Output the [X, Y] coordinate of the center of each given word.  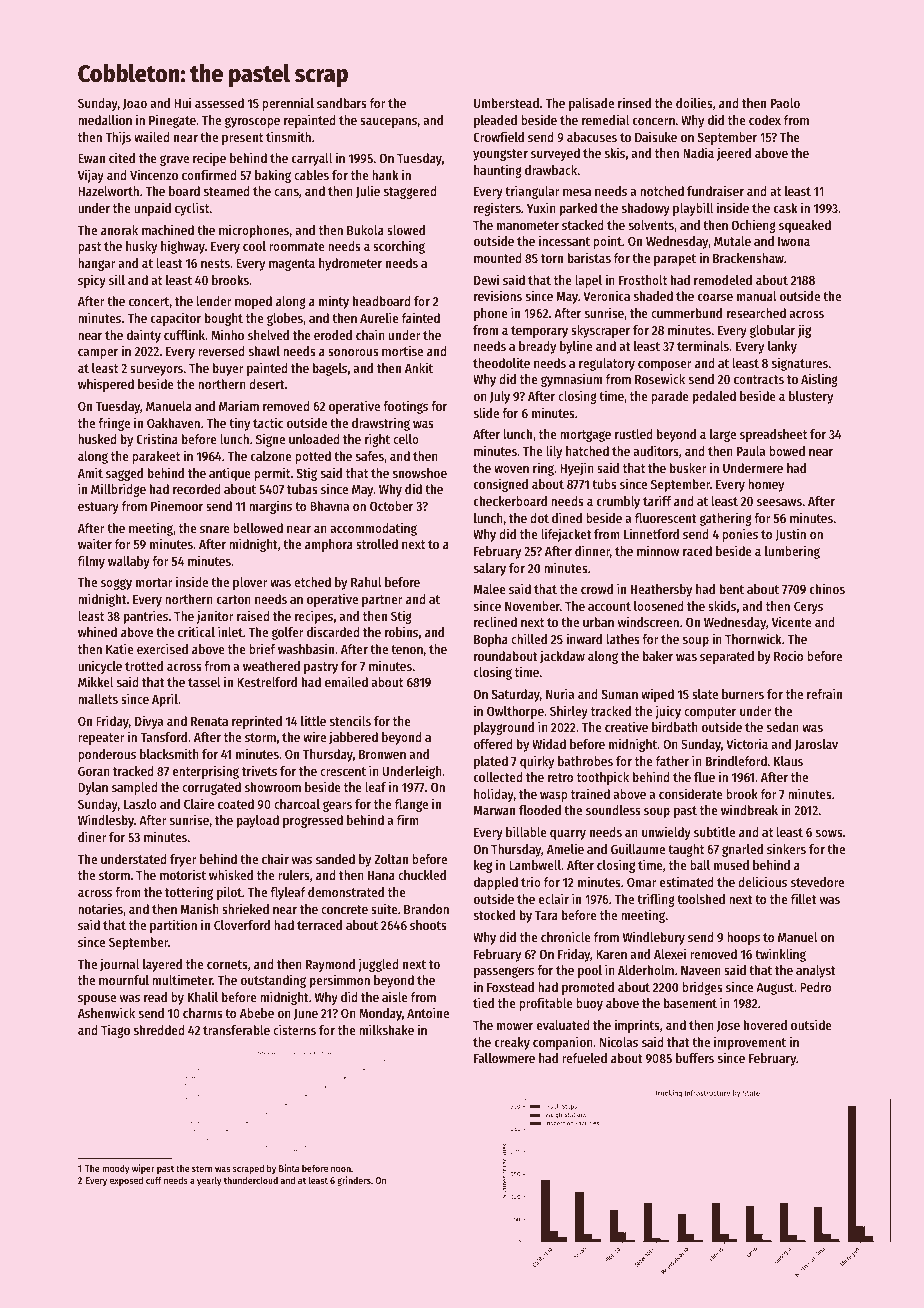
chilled [529, 638]
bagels [330, 369]
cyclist [192, 209]
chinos [827, 588]
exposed [126, 1181]
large [723, 435]
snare [215, 529]
